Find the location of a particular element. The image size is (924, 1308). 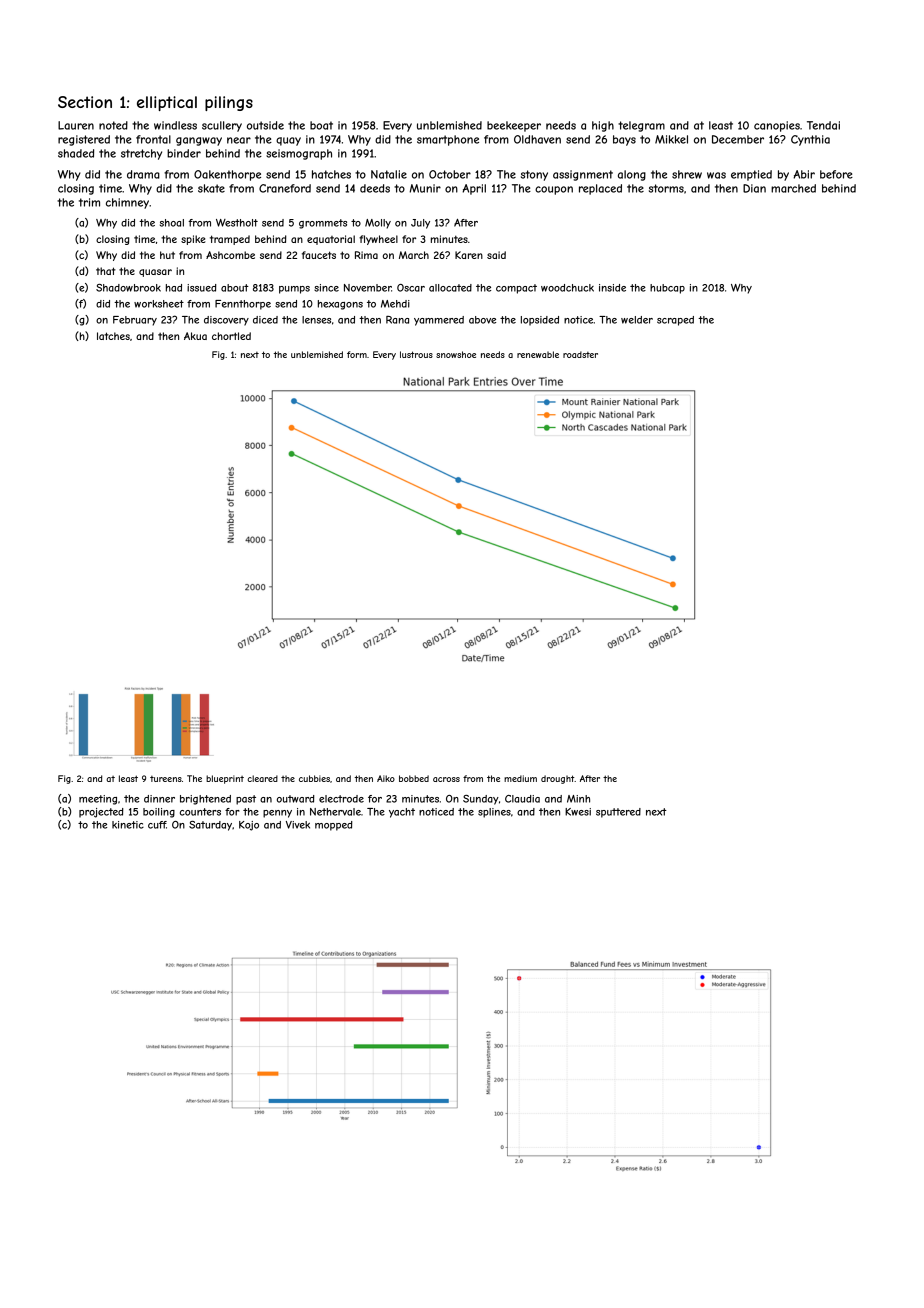

medium is located at coordinates (520, 778).
